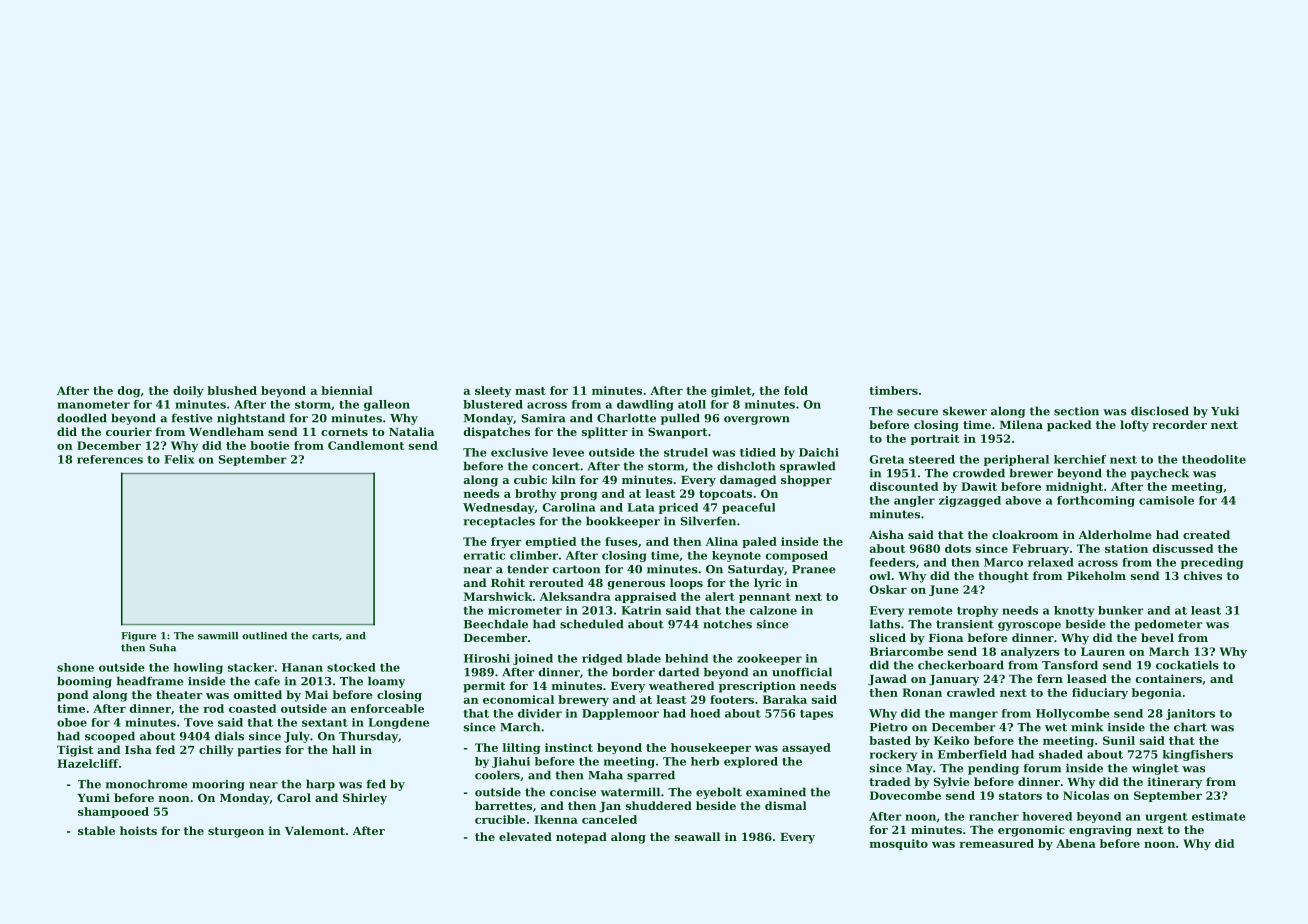  What do you see at coordinates (496, 624) in the document?
I see `Beechdale` at bounding box center [496, 624].
